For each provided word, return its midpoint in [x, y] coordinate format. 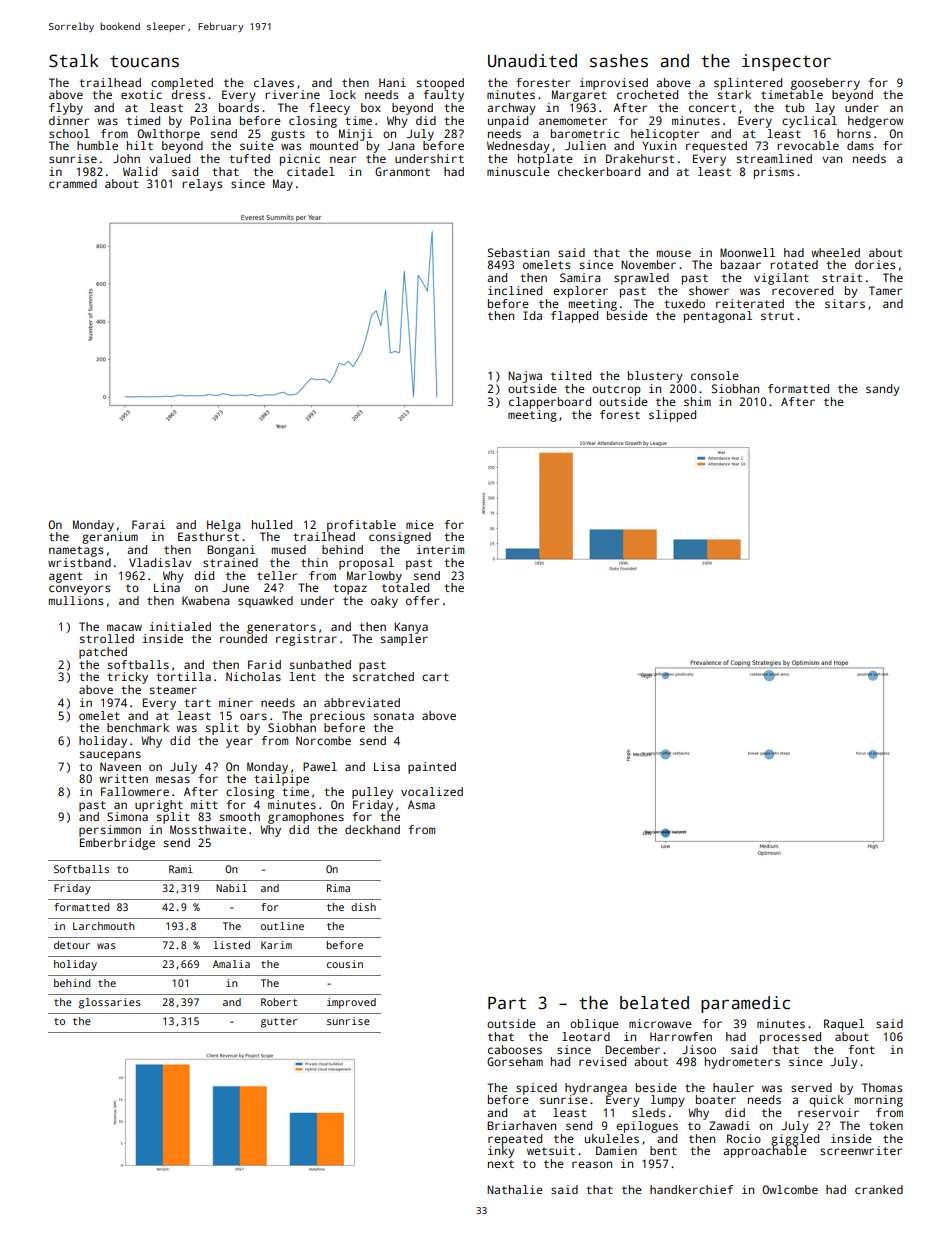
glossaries [110, 1003]
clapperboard [550, 403]
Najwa [525, 377]
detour [72, 945]
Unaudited [532, 61]
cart [435, 677]
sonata [394, 716]
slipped [672, 416]
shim [697, 401]
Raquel [844, 1025]
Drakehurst [640, 158]
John [126, 158]
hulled [272, 524]
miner [236, 702]
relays [202, 185]
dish [363, 907]
